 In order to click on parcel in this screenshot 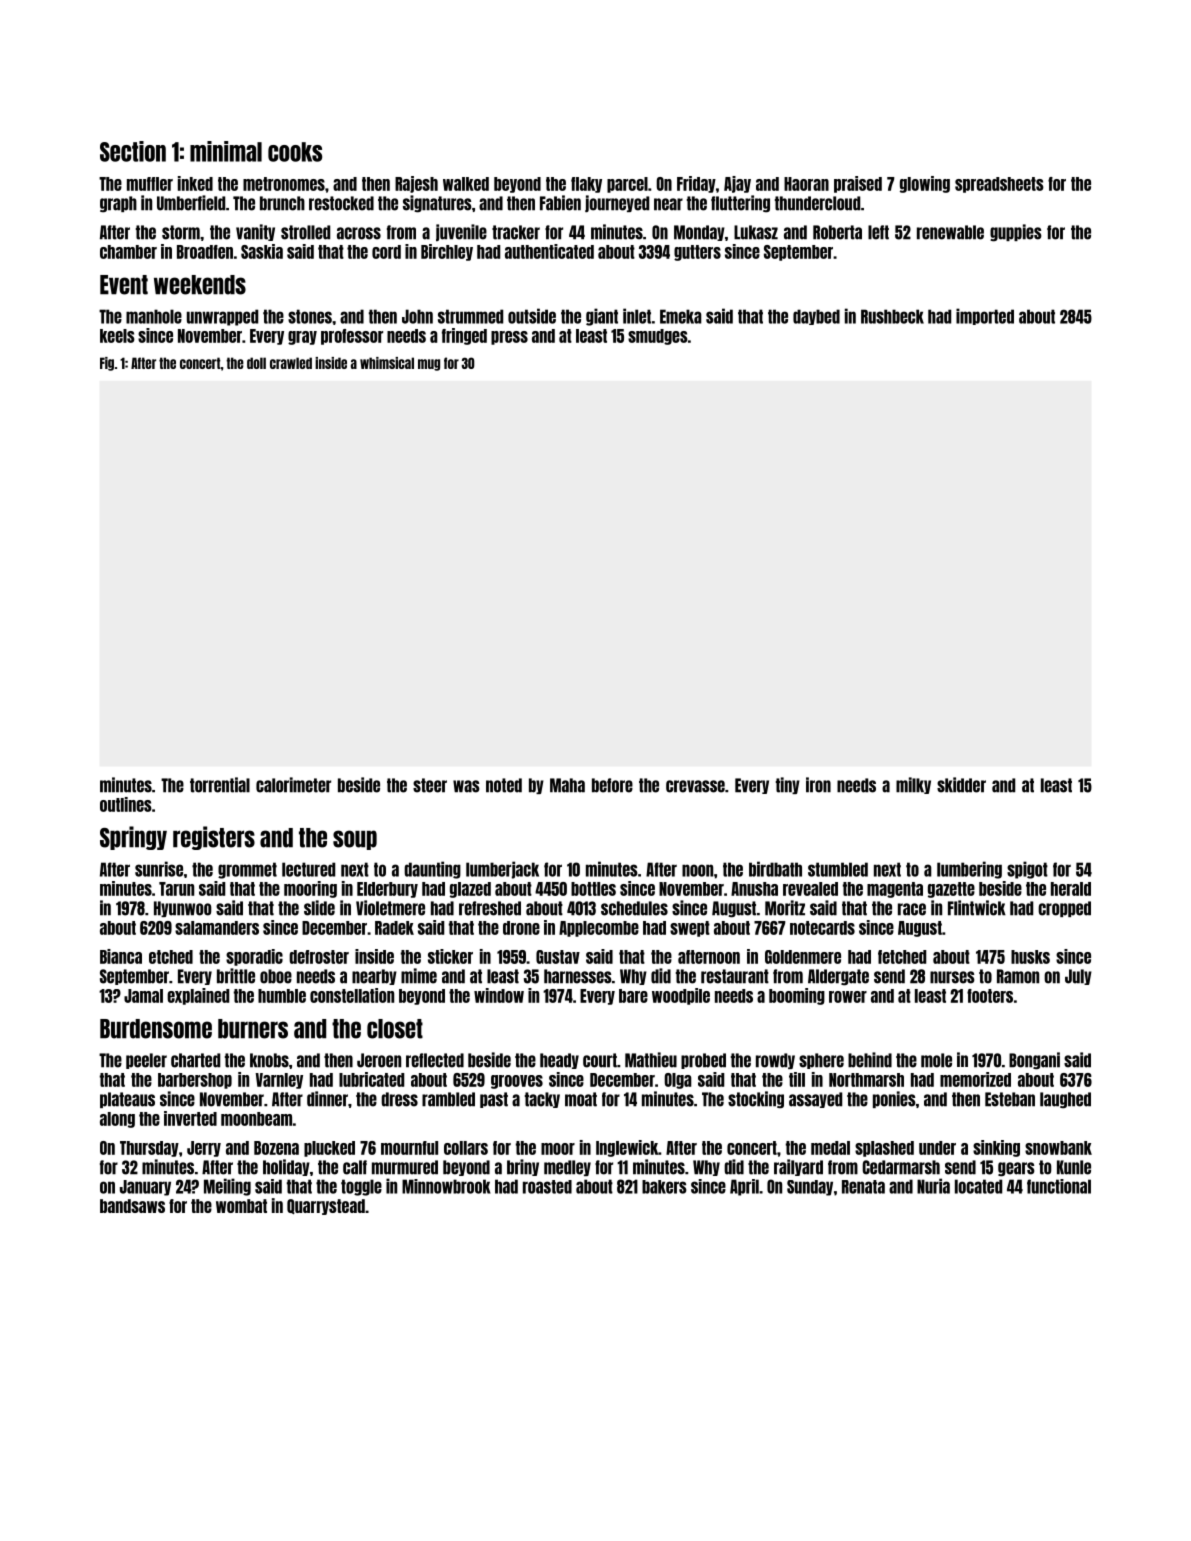, I will do `click(627, 185)`.
